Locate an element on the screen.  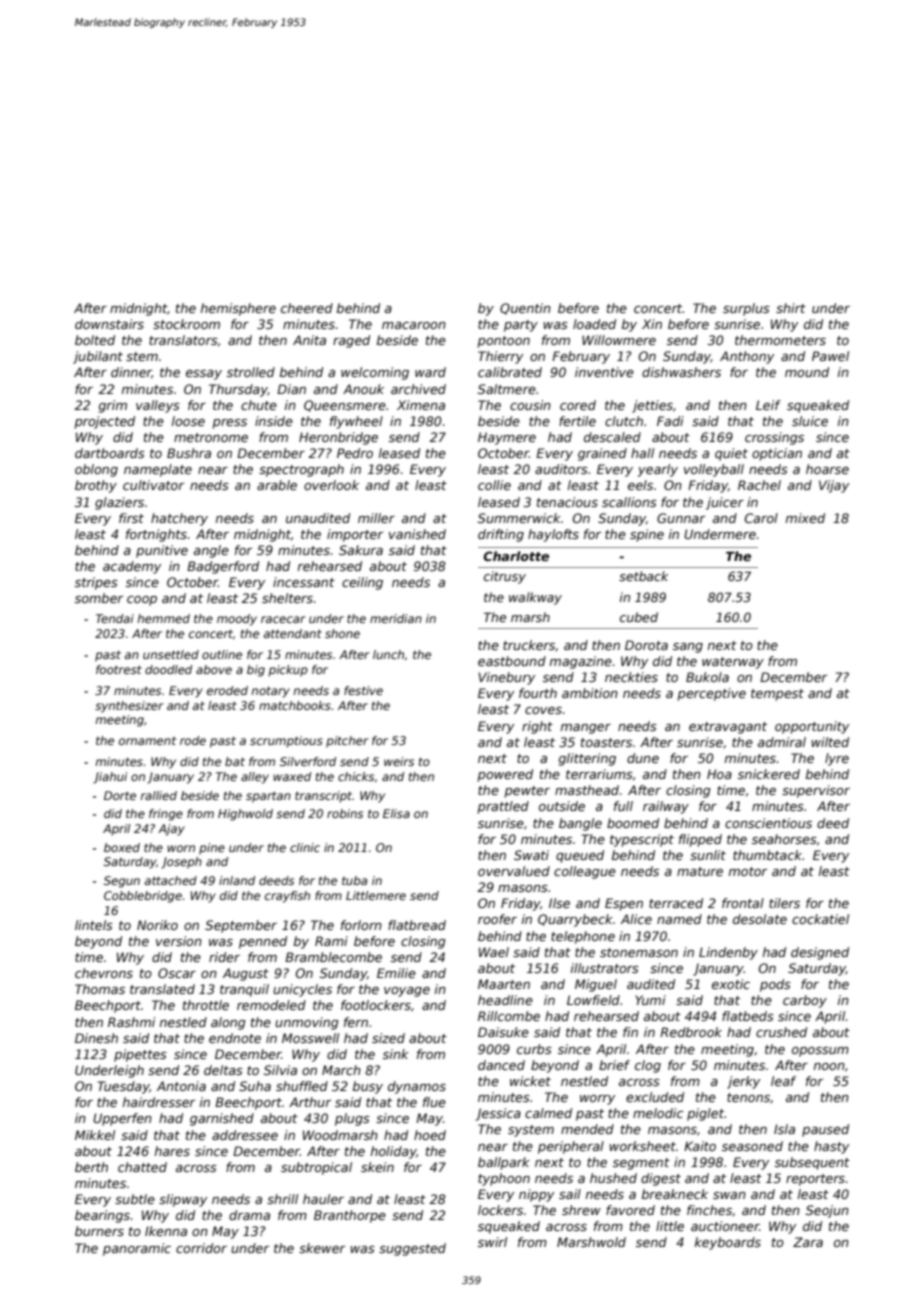
Rachel is located at coordinates (759, 485).
